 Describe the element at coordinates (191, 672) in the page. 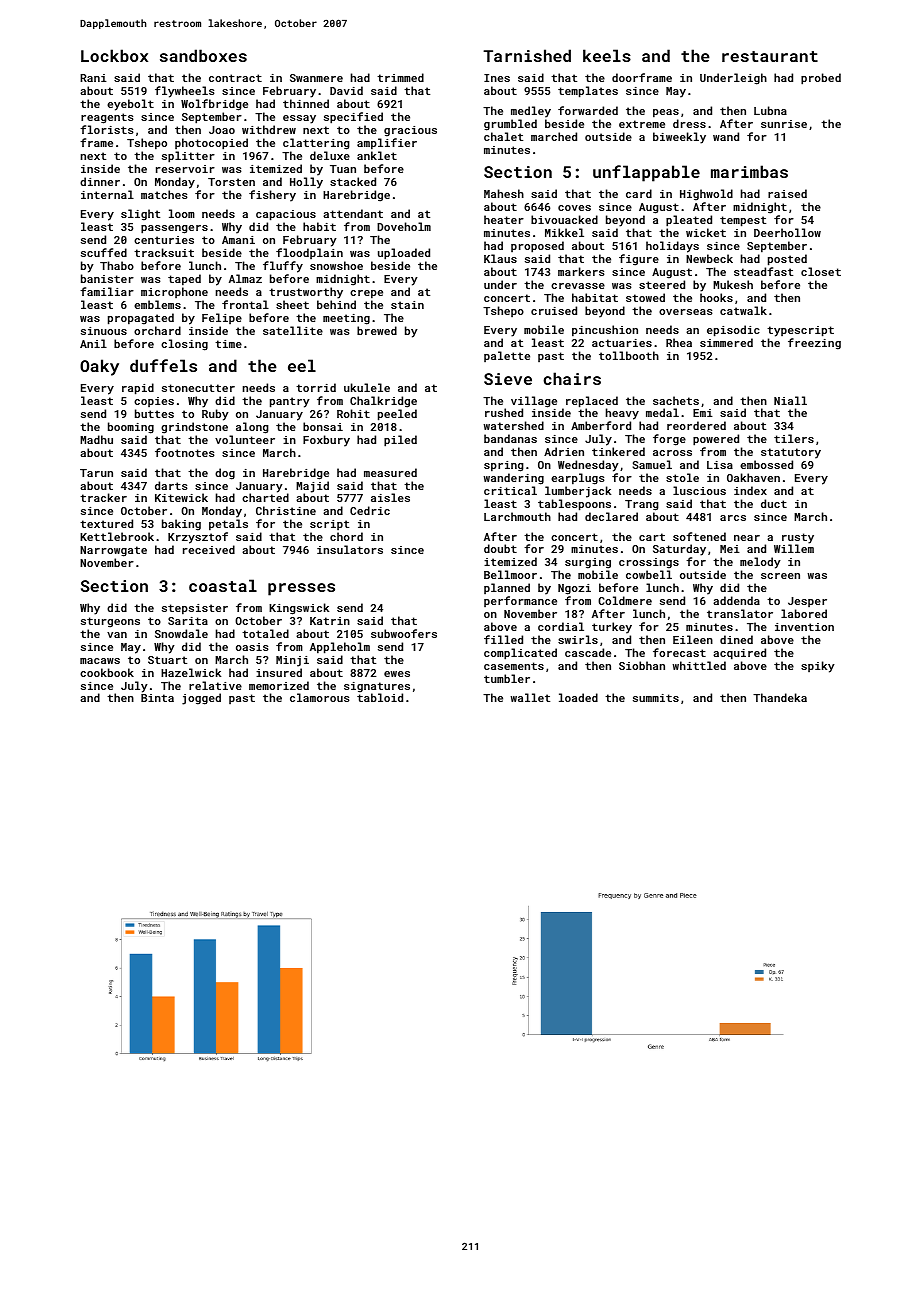

I see `Hazelwick` at that location.
